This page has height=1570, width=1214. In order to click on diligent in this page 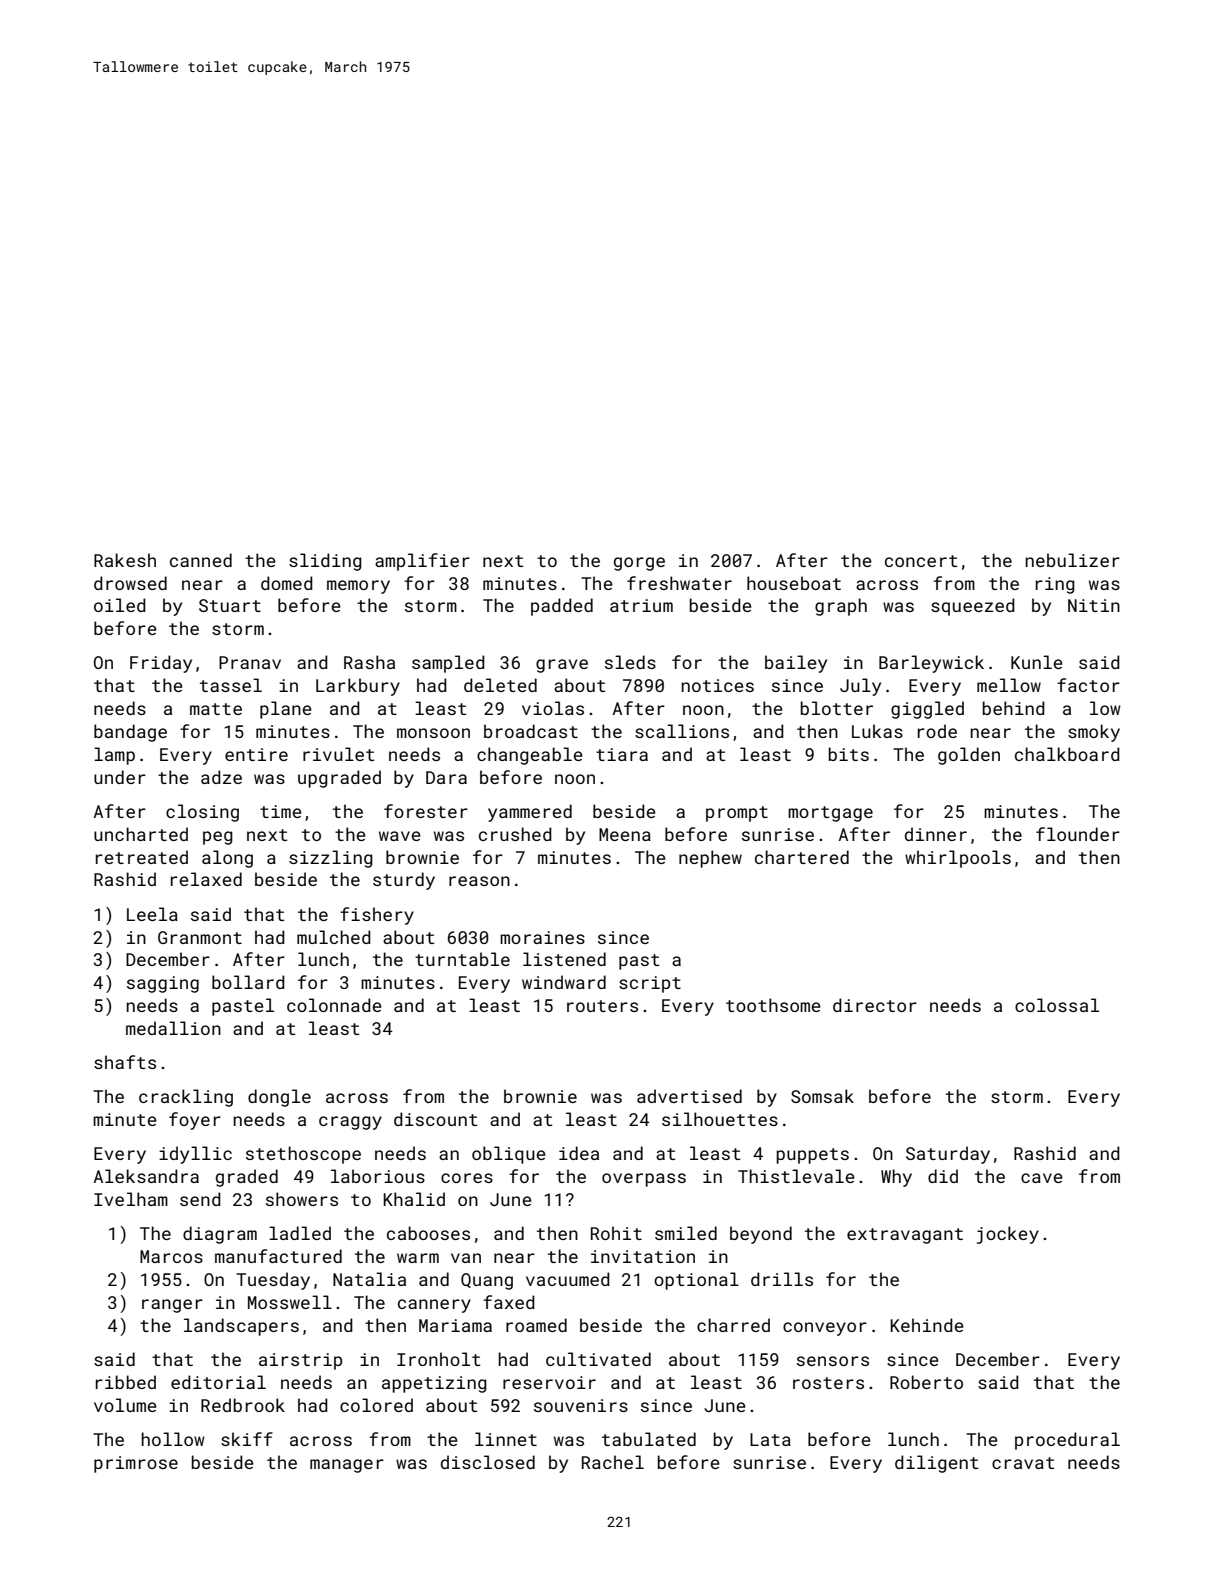, I will do `click(936, 1464)`.
